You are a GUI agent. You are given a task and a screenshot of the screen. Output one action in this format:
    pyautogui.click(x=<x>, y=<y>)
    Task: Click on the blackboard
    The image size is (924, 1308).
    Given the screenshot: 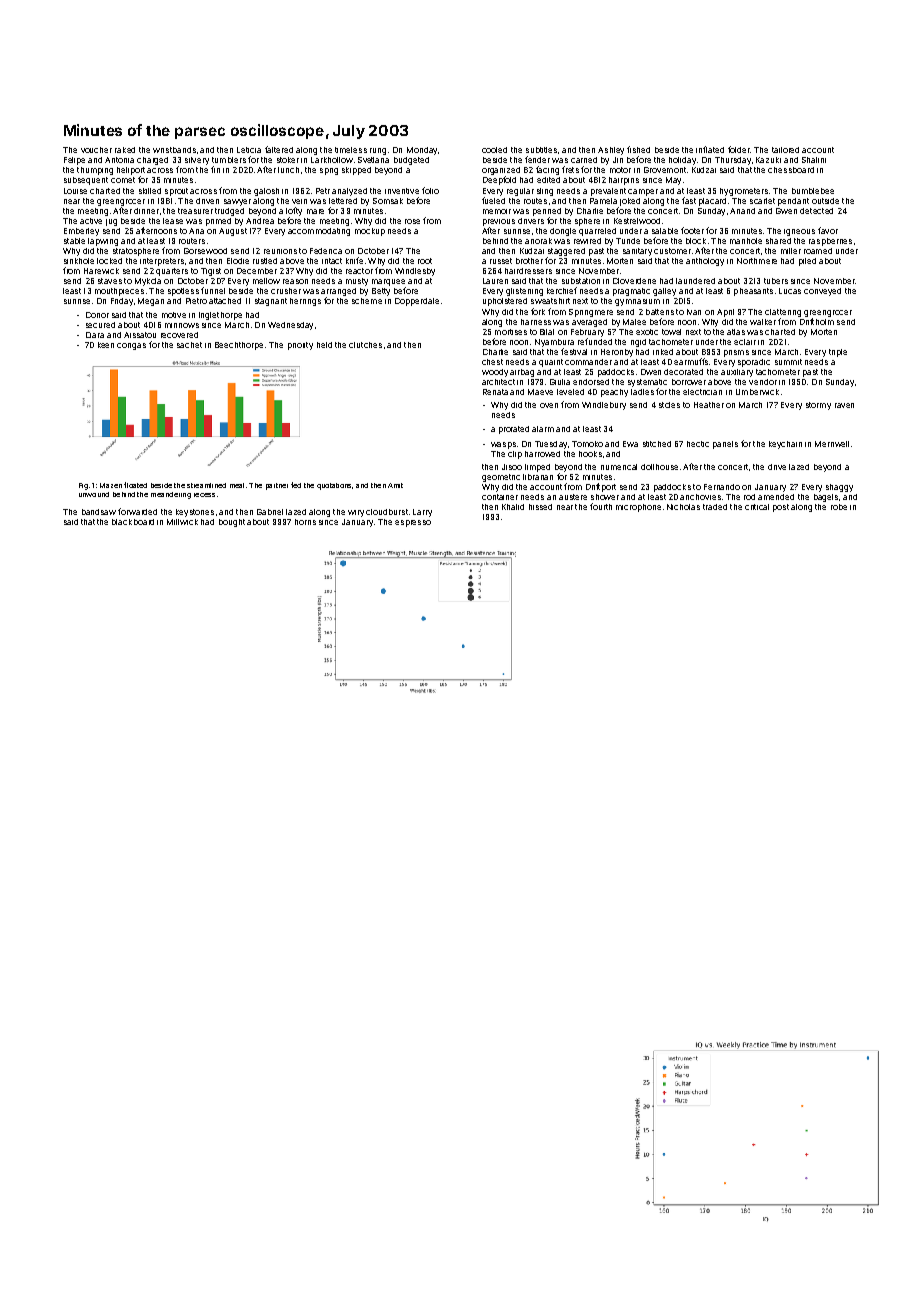 What is the action you would take?
    pyautogui.click(x=133, y=522)
